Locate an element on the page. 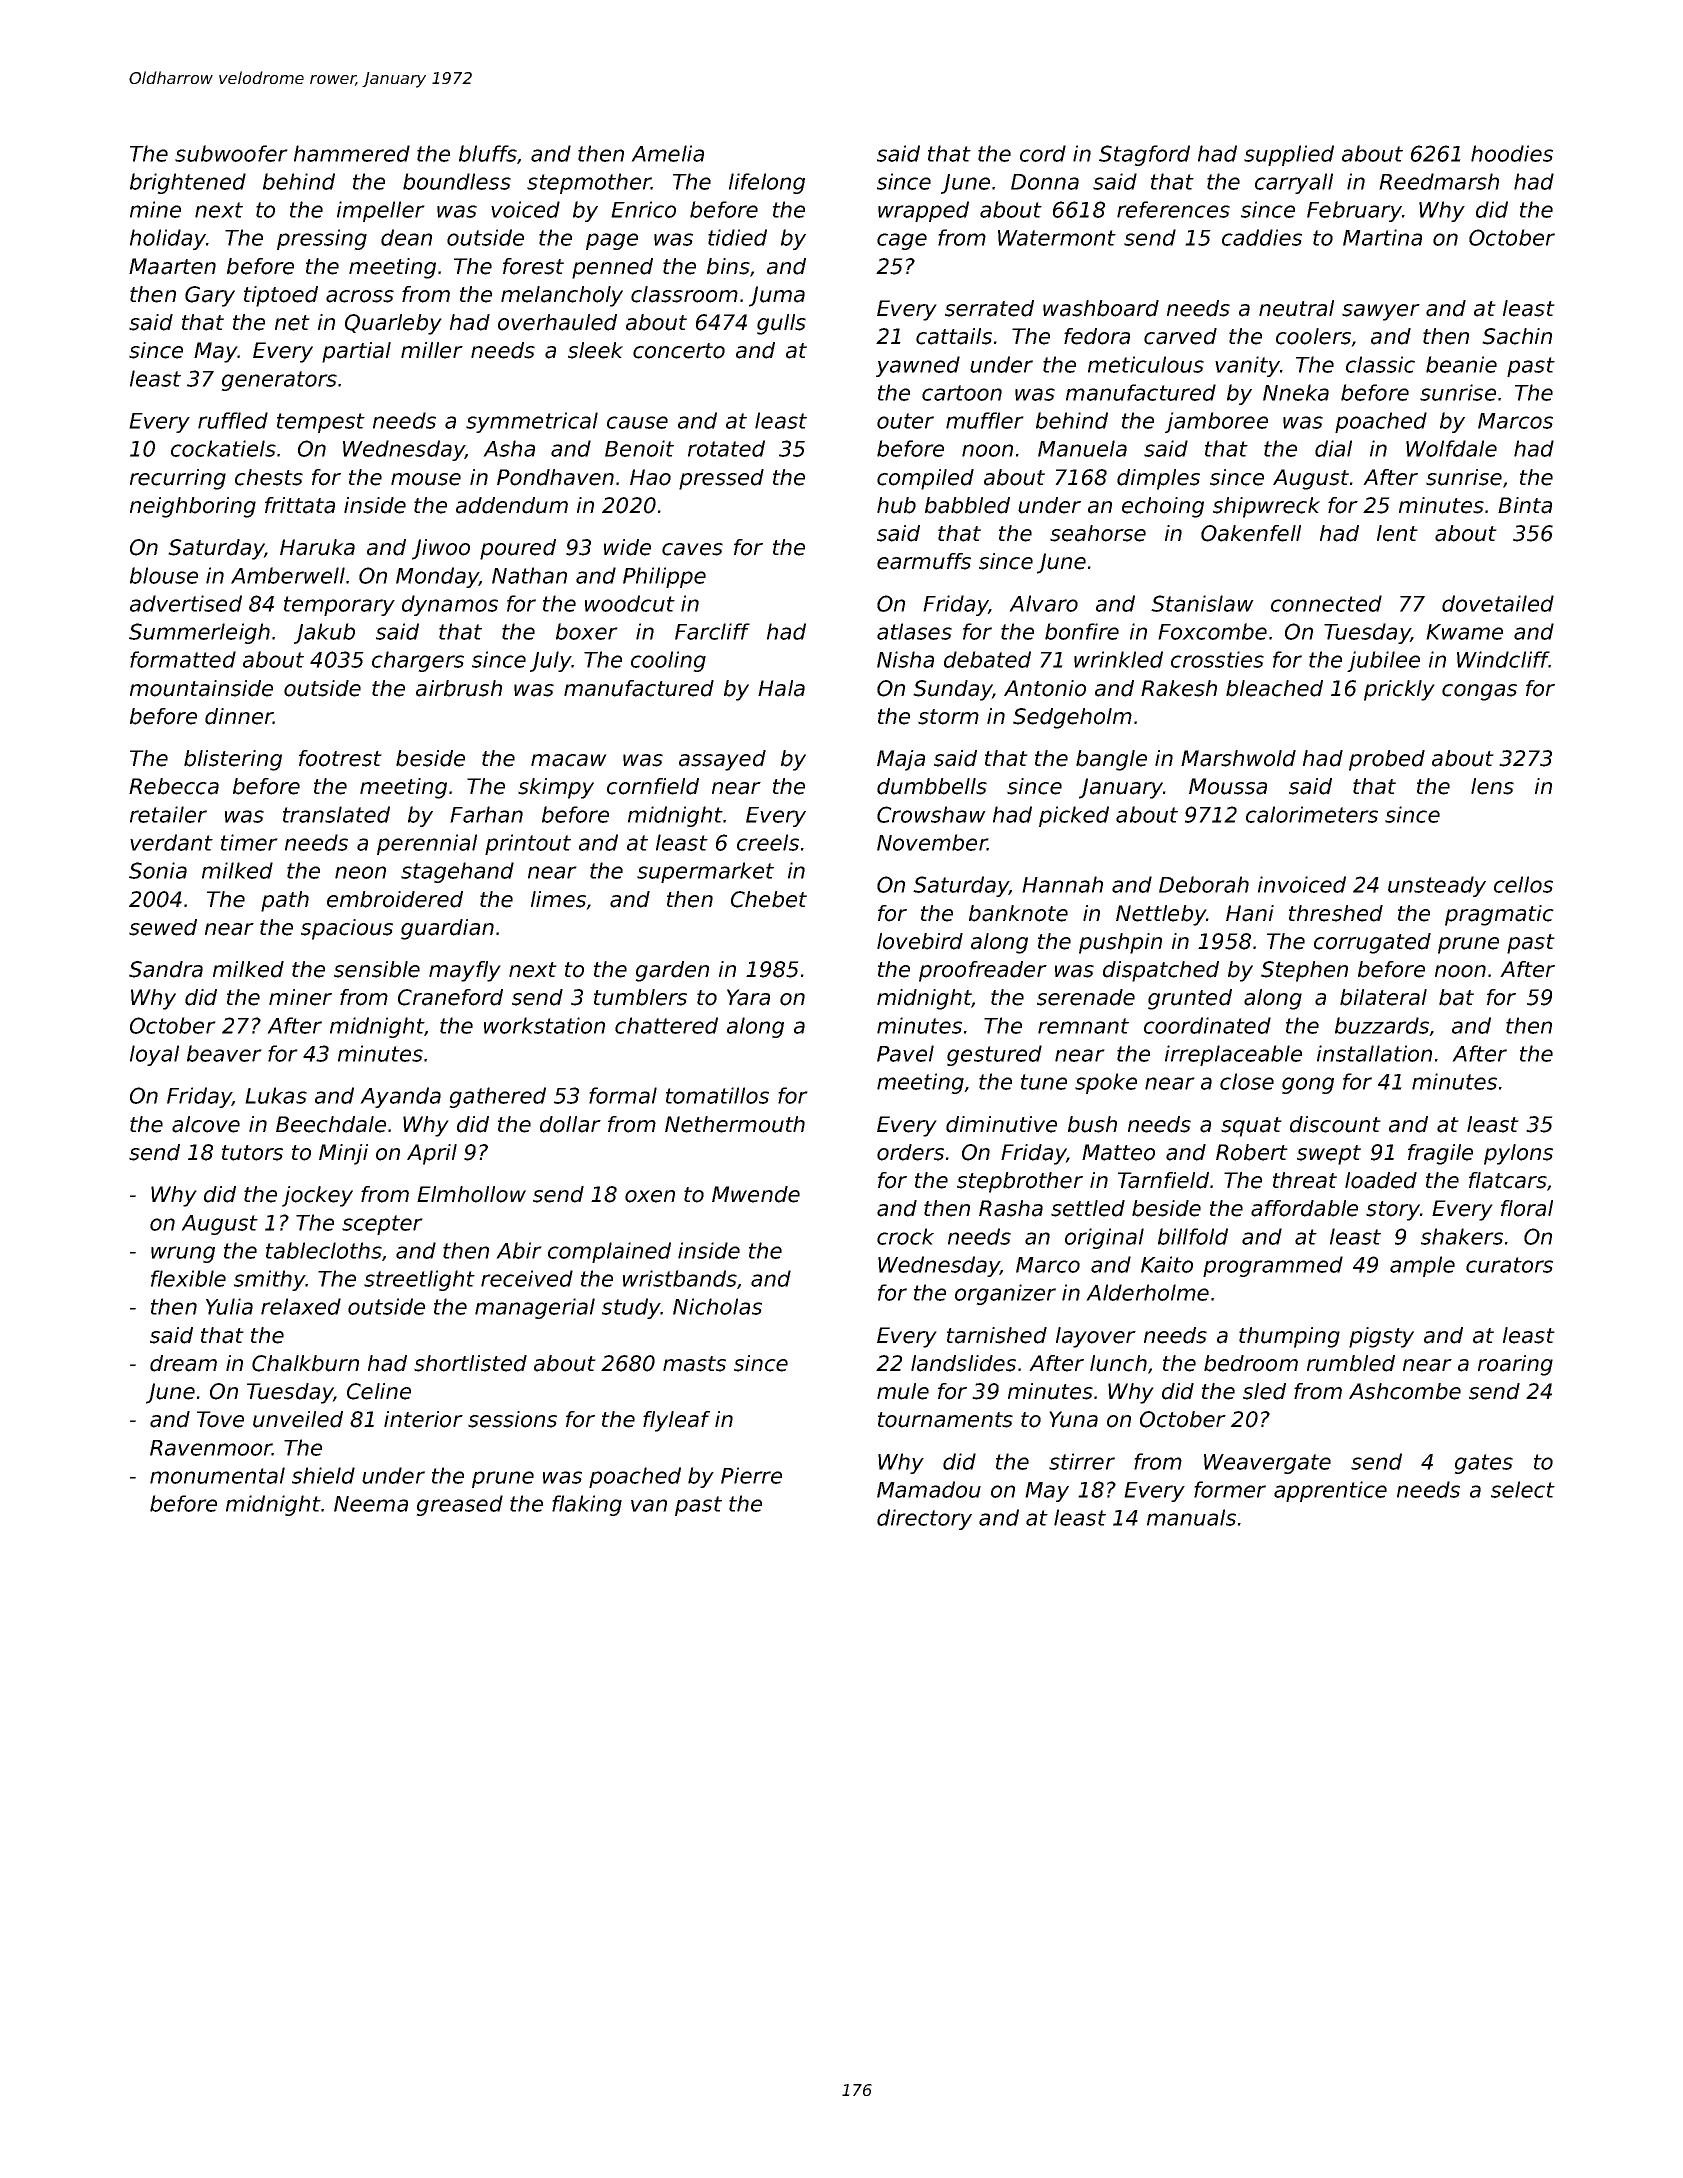  Ashcombe is located at coordinates (1405, 1391).
